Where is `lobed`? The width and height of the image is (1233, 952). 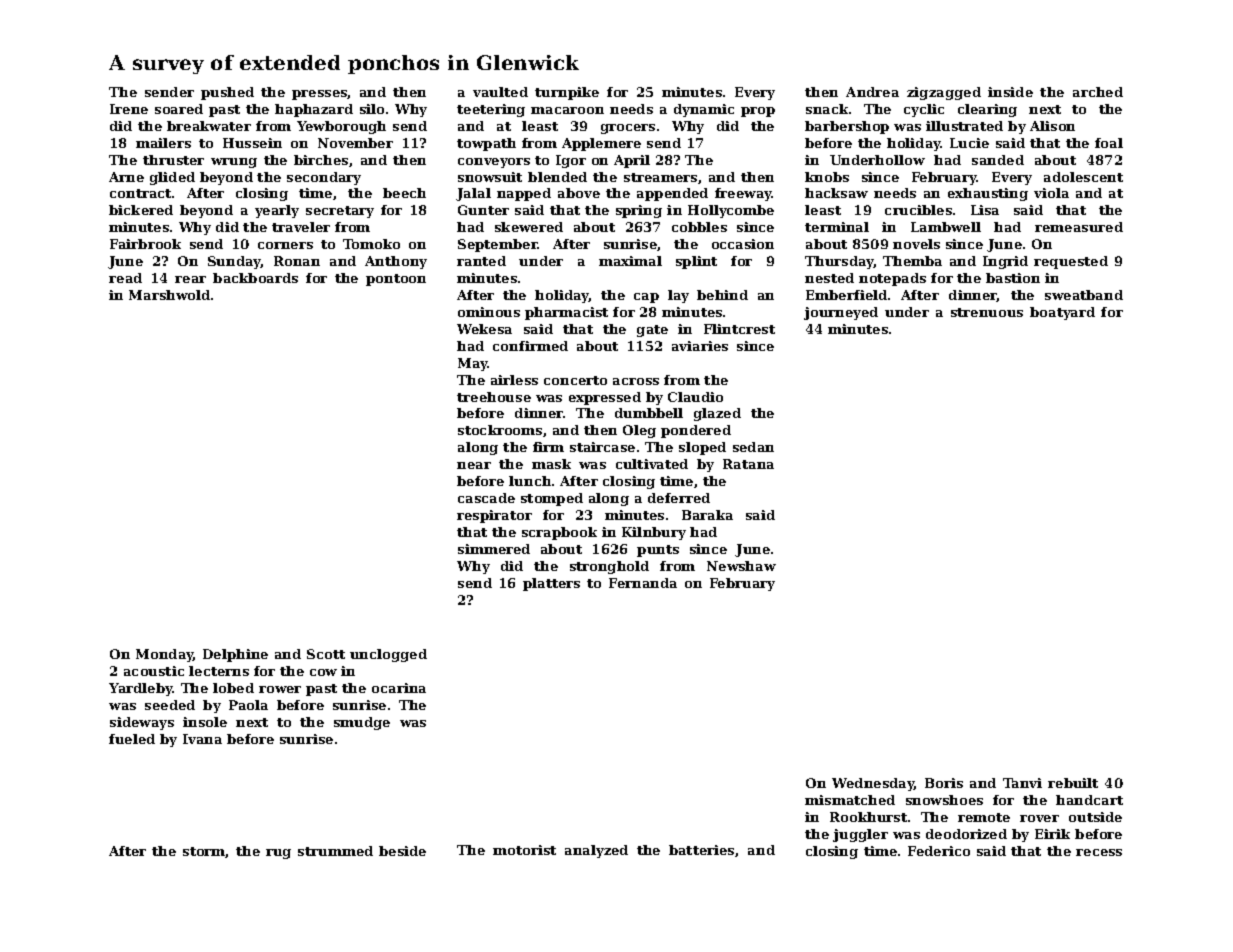
lobed is located at coordinates (233, 688).
